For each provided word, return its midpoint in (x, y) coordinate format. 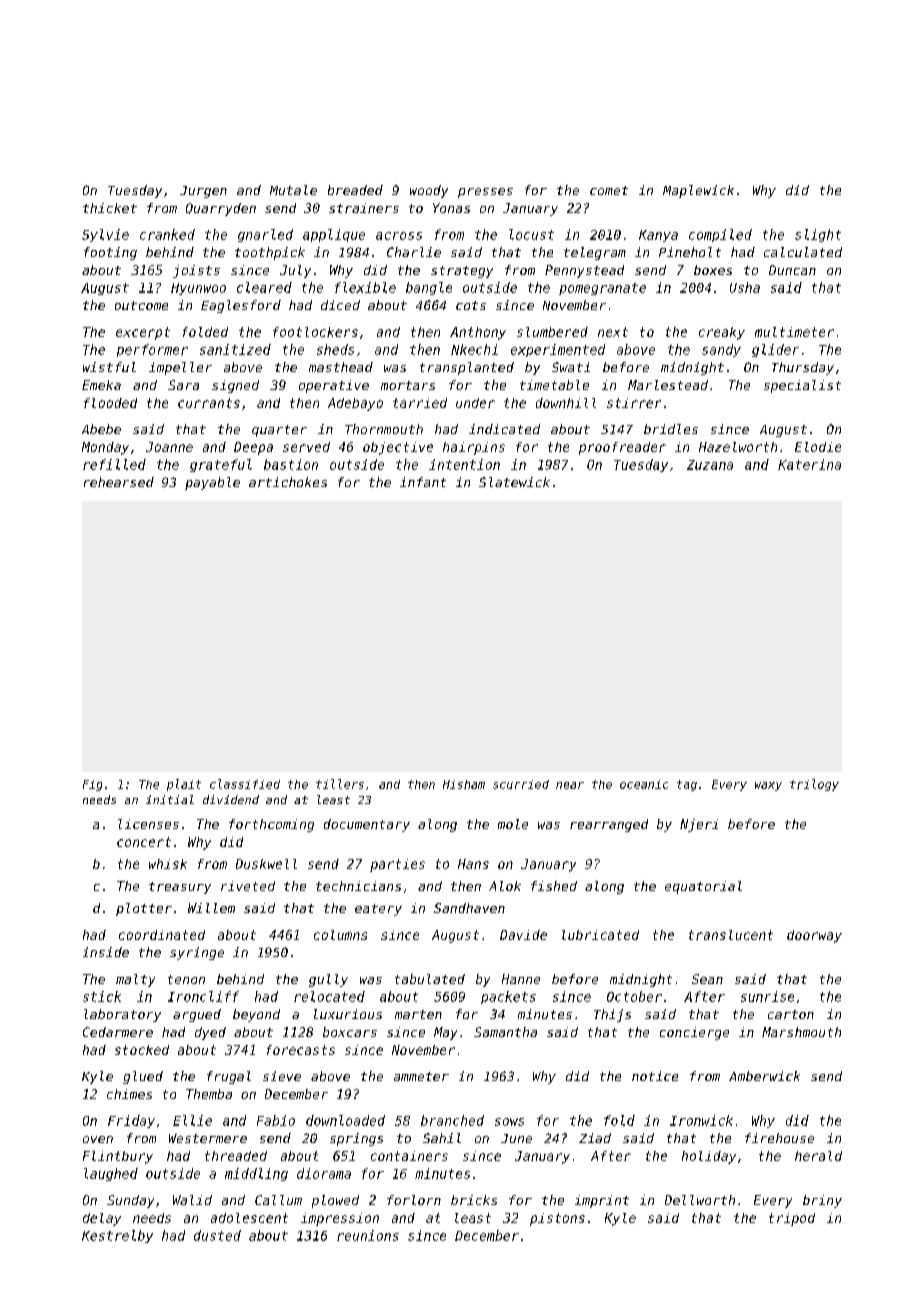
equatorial (703, 887)
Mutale (293, 190)
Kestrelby (117, 1236)
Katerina (809, 464)
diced (340, 305)
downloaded (345, 1120)
